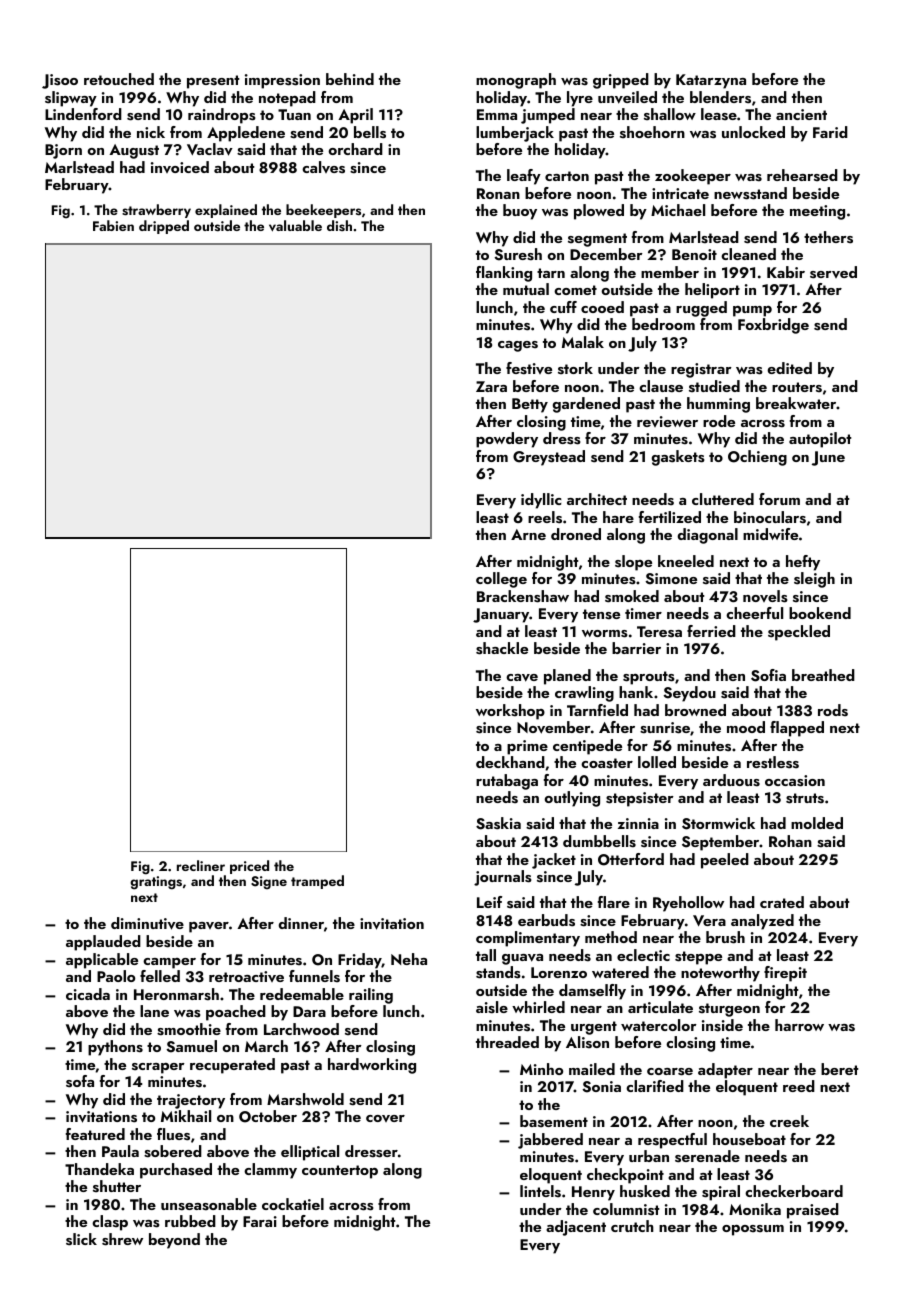 The image size is (908, 1316). Describe the element at coordinates (719, 421) in the screenshot. I see `rode` at that location.
